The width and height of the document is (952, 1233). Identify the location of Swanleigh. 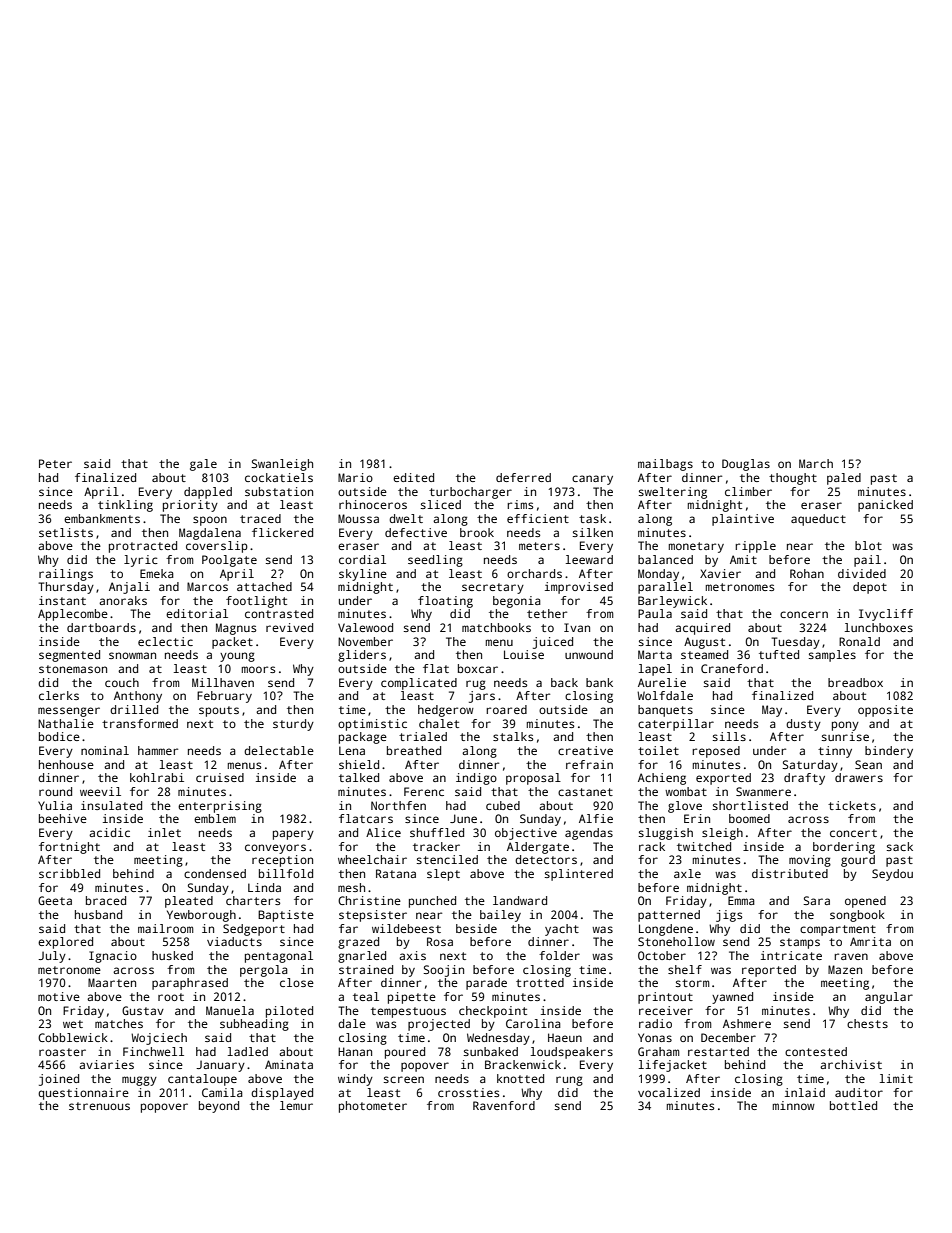
(282, 465).
